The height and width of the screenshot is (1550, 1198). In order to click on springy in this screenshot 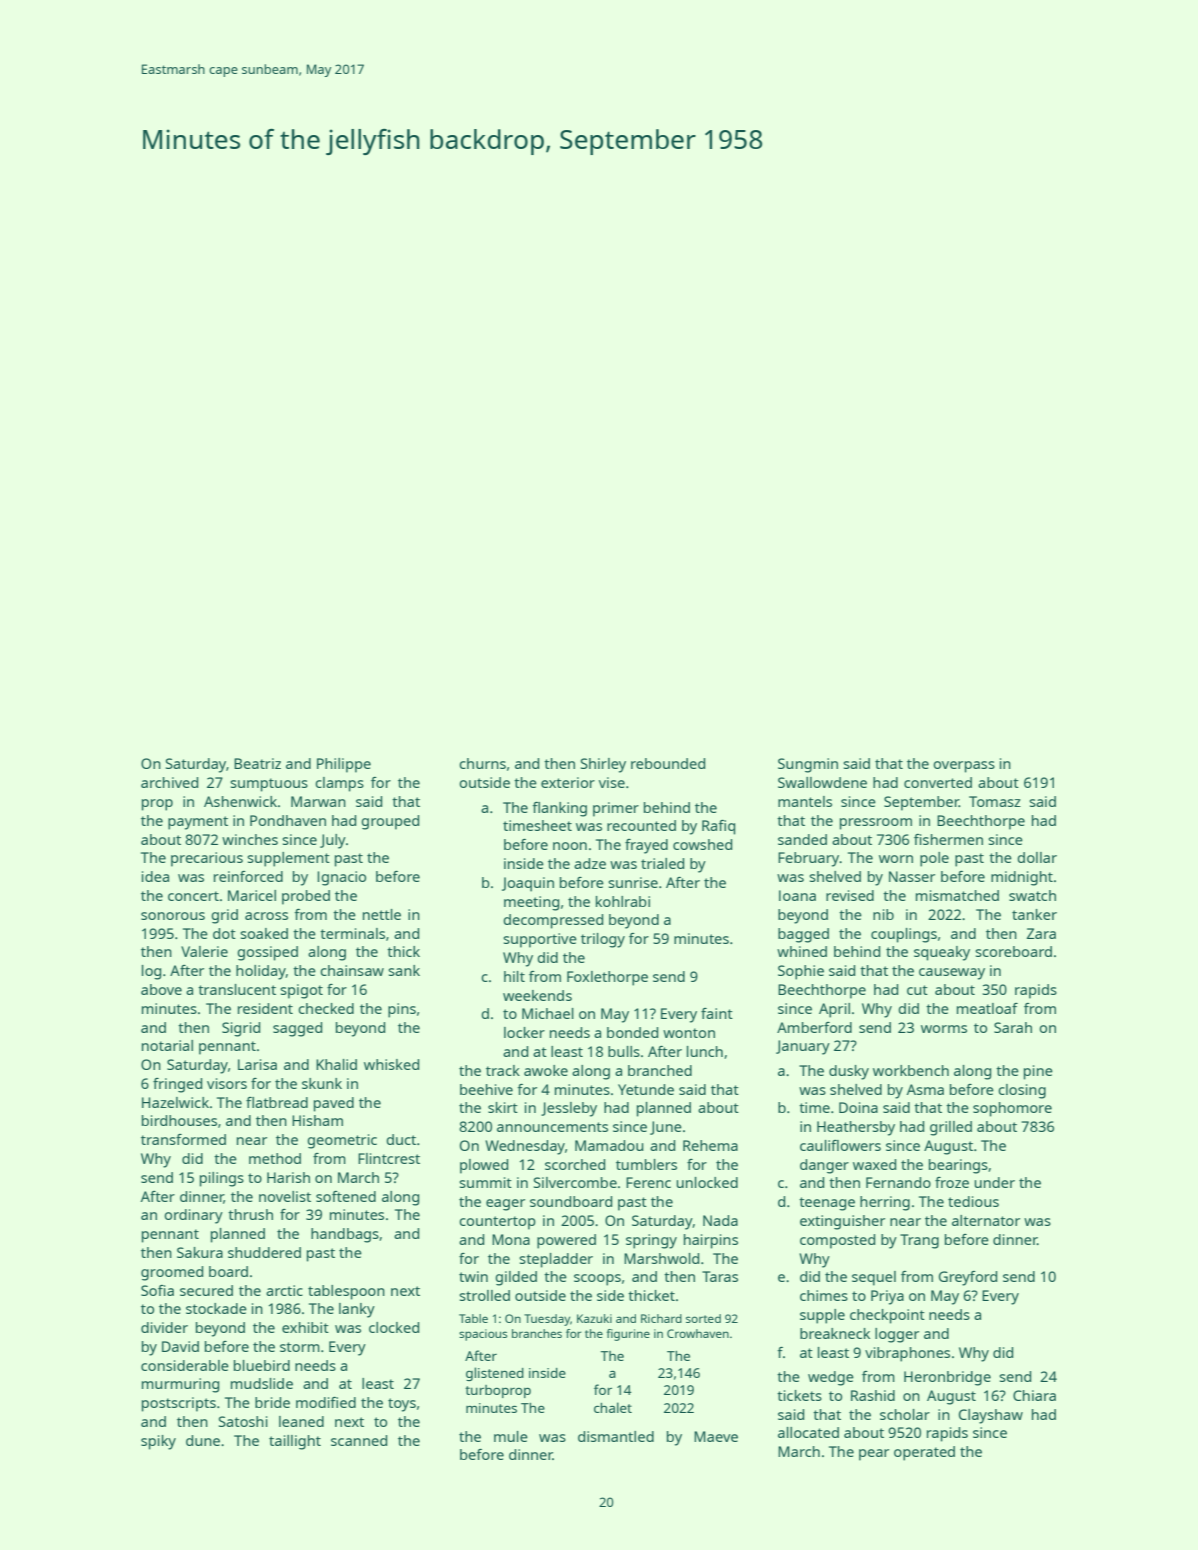, I will do `click(651, 1241)`.
